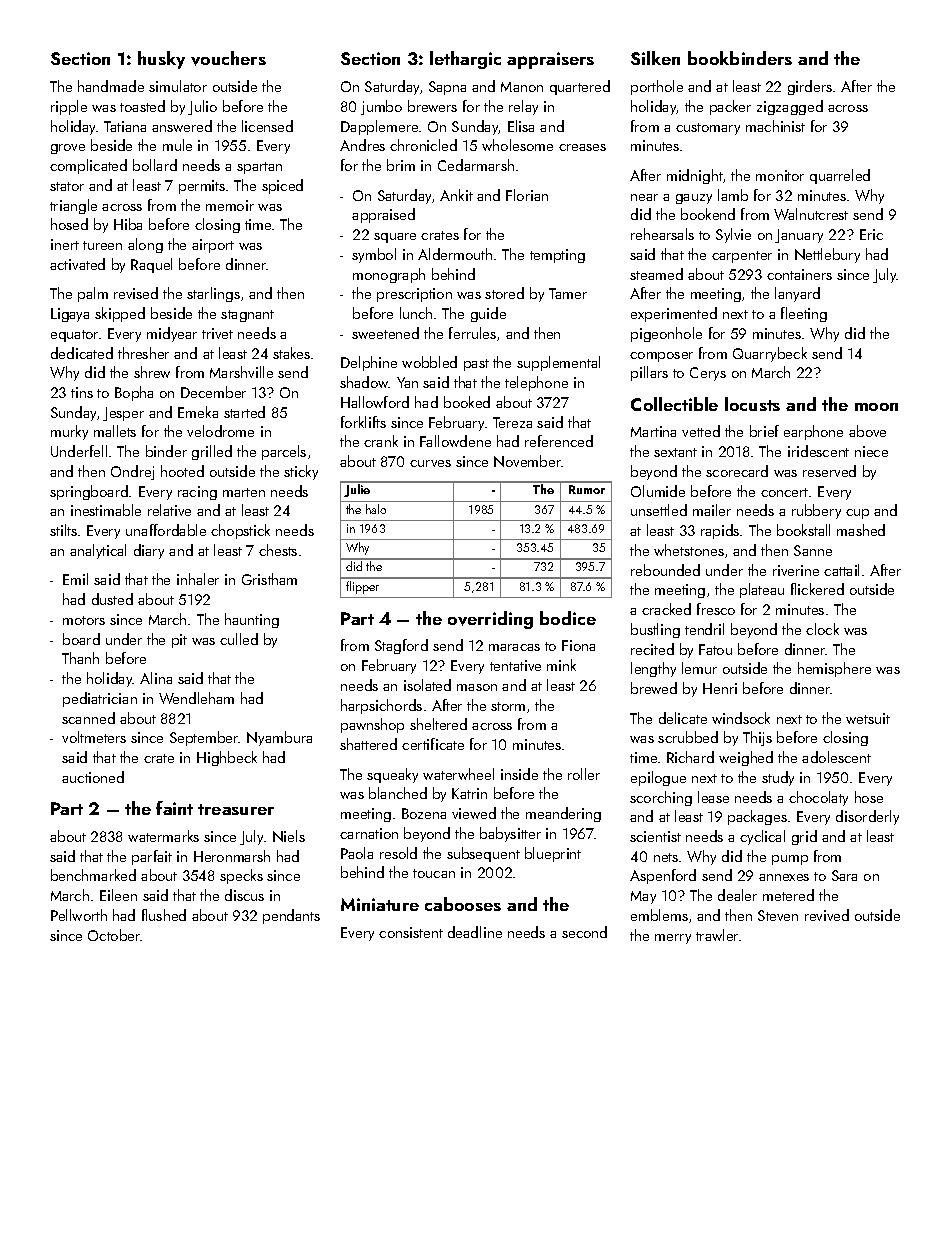 This screenshot has width=952, height=1233. What do you see at coordinates (465, 60) in the screenshot?
I see `lethargic` at bounding box center [465, 60].
